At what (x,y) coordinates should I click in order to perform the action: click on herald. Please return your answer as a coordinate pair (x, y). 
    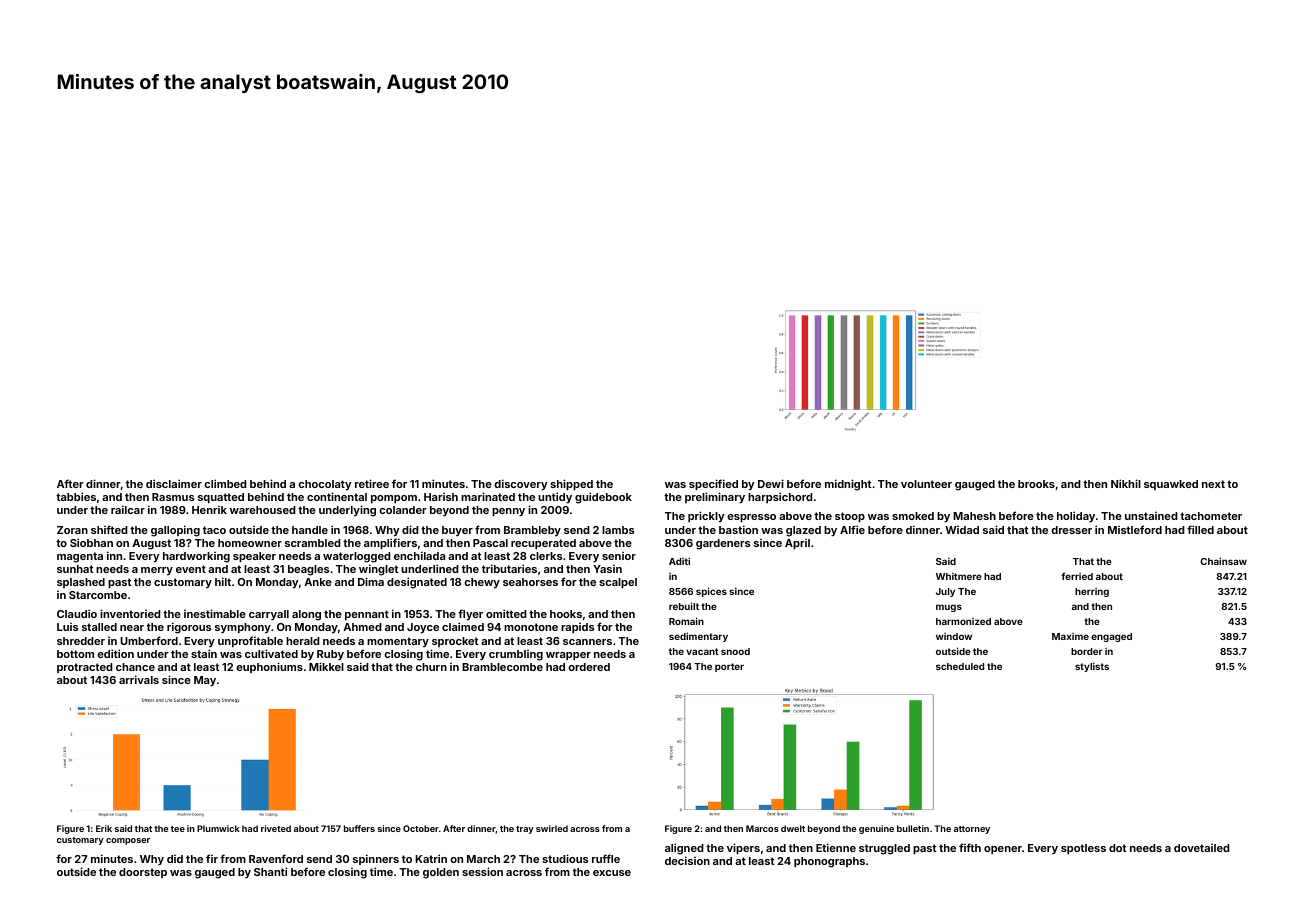
    Looking at the image, I should click on (303, 641).
